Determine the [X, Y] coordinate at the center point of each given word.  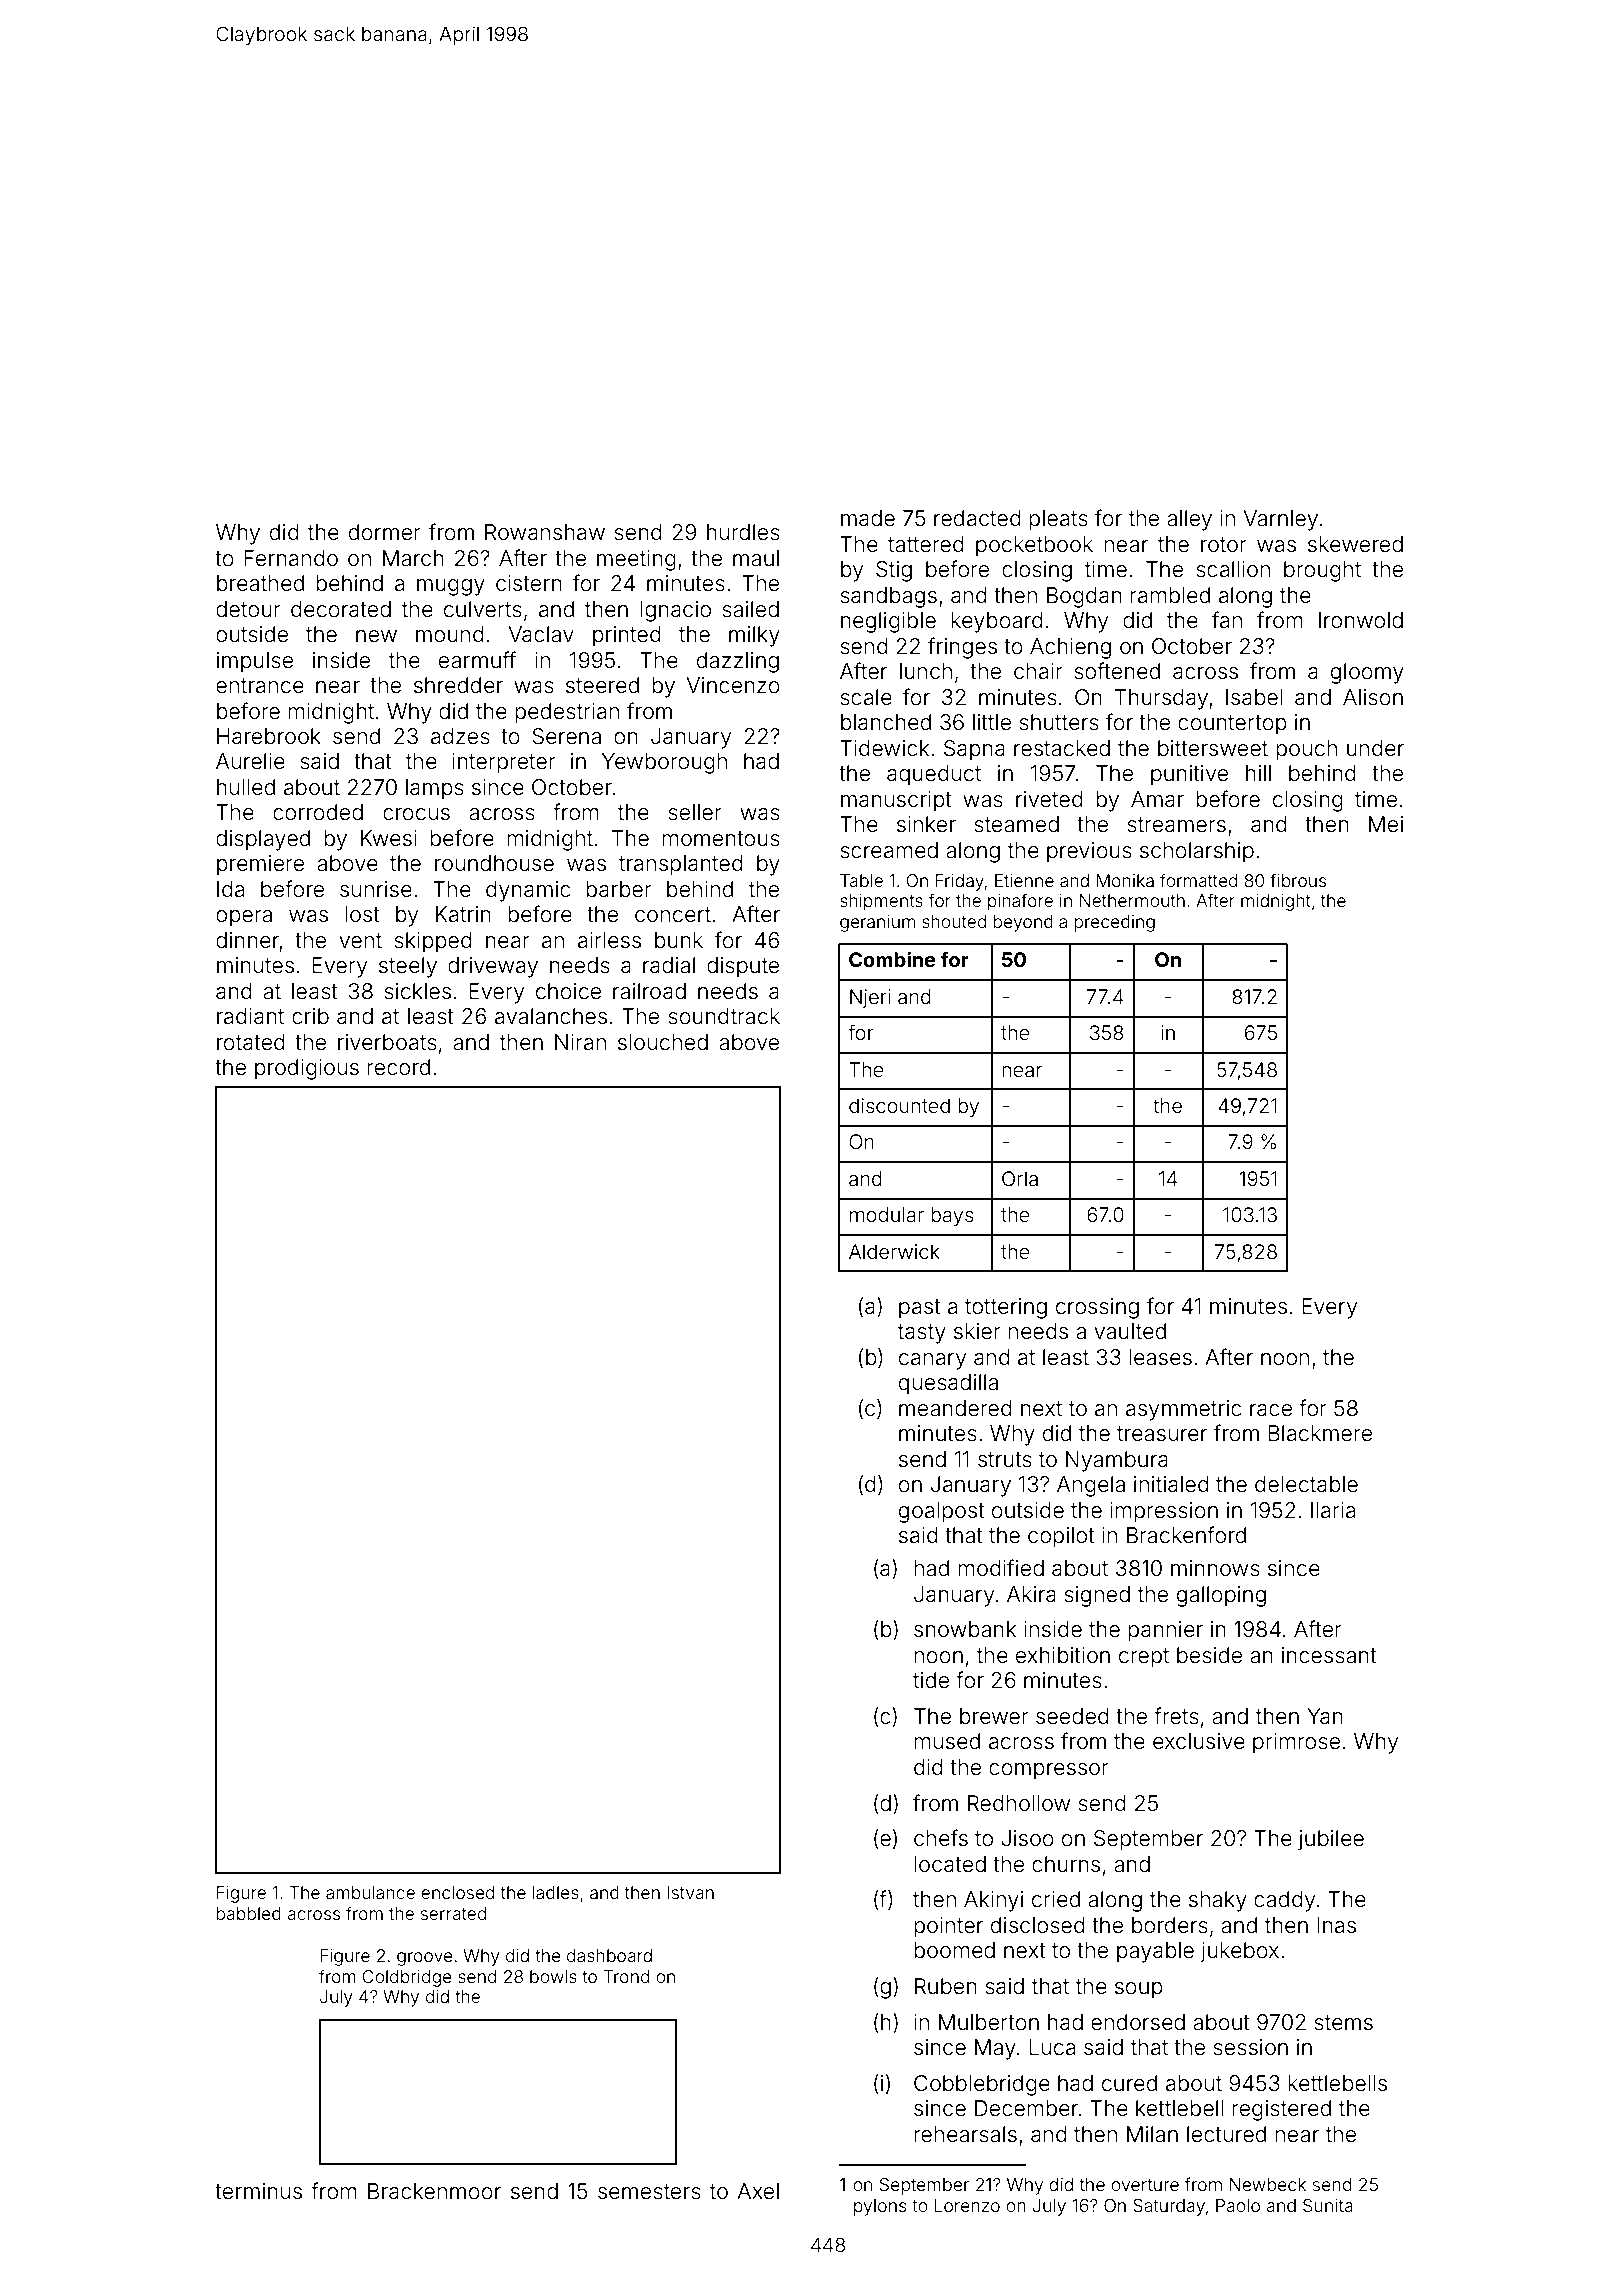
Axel [758, 2191]
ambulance [370, 1892]
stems [1343, 2023]
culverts [483, 609]
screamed [889, 850]
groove [425, 1959]
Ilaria [1333, 1510]
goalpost [942, 1512]
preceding [1114, 923]
